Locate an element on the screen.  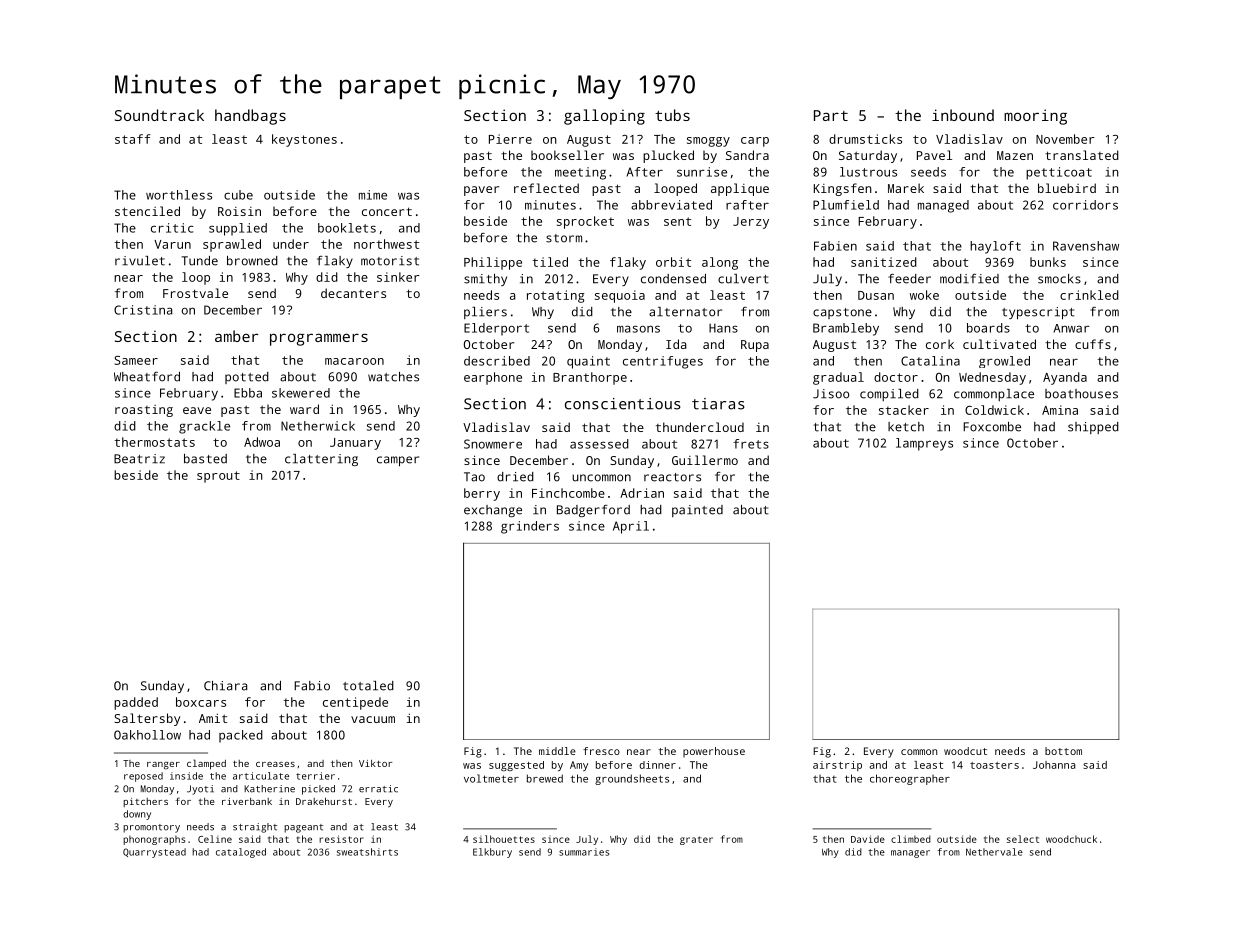
Pierre is located at coordinates (510, 139).
